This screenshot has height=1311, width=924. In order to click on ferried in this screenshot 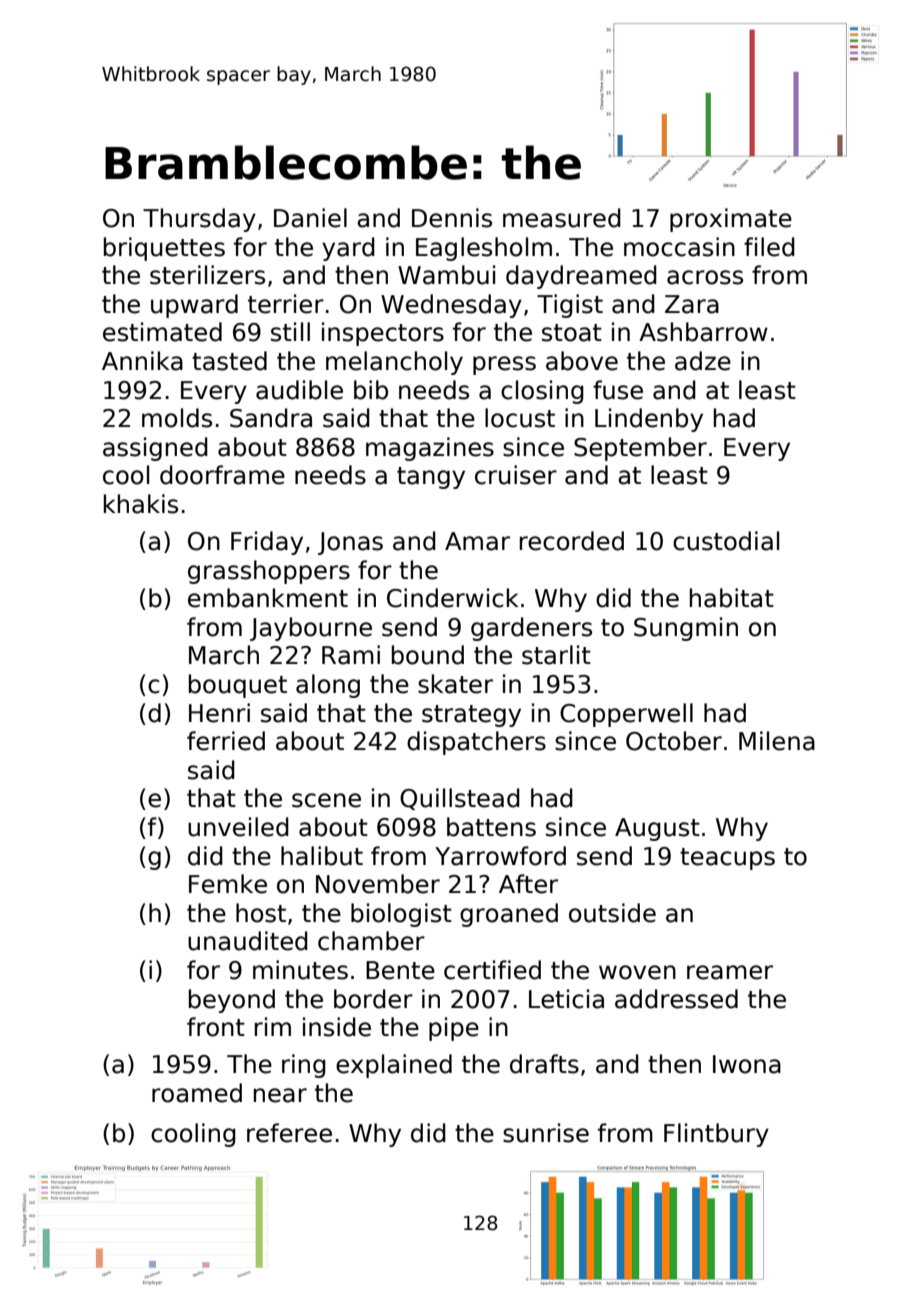, I will do `click(226, 741)`.
